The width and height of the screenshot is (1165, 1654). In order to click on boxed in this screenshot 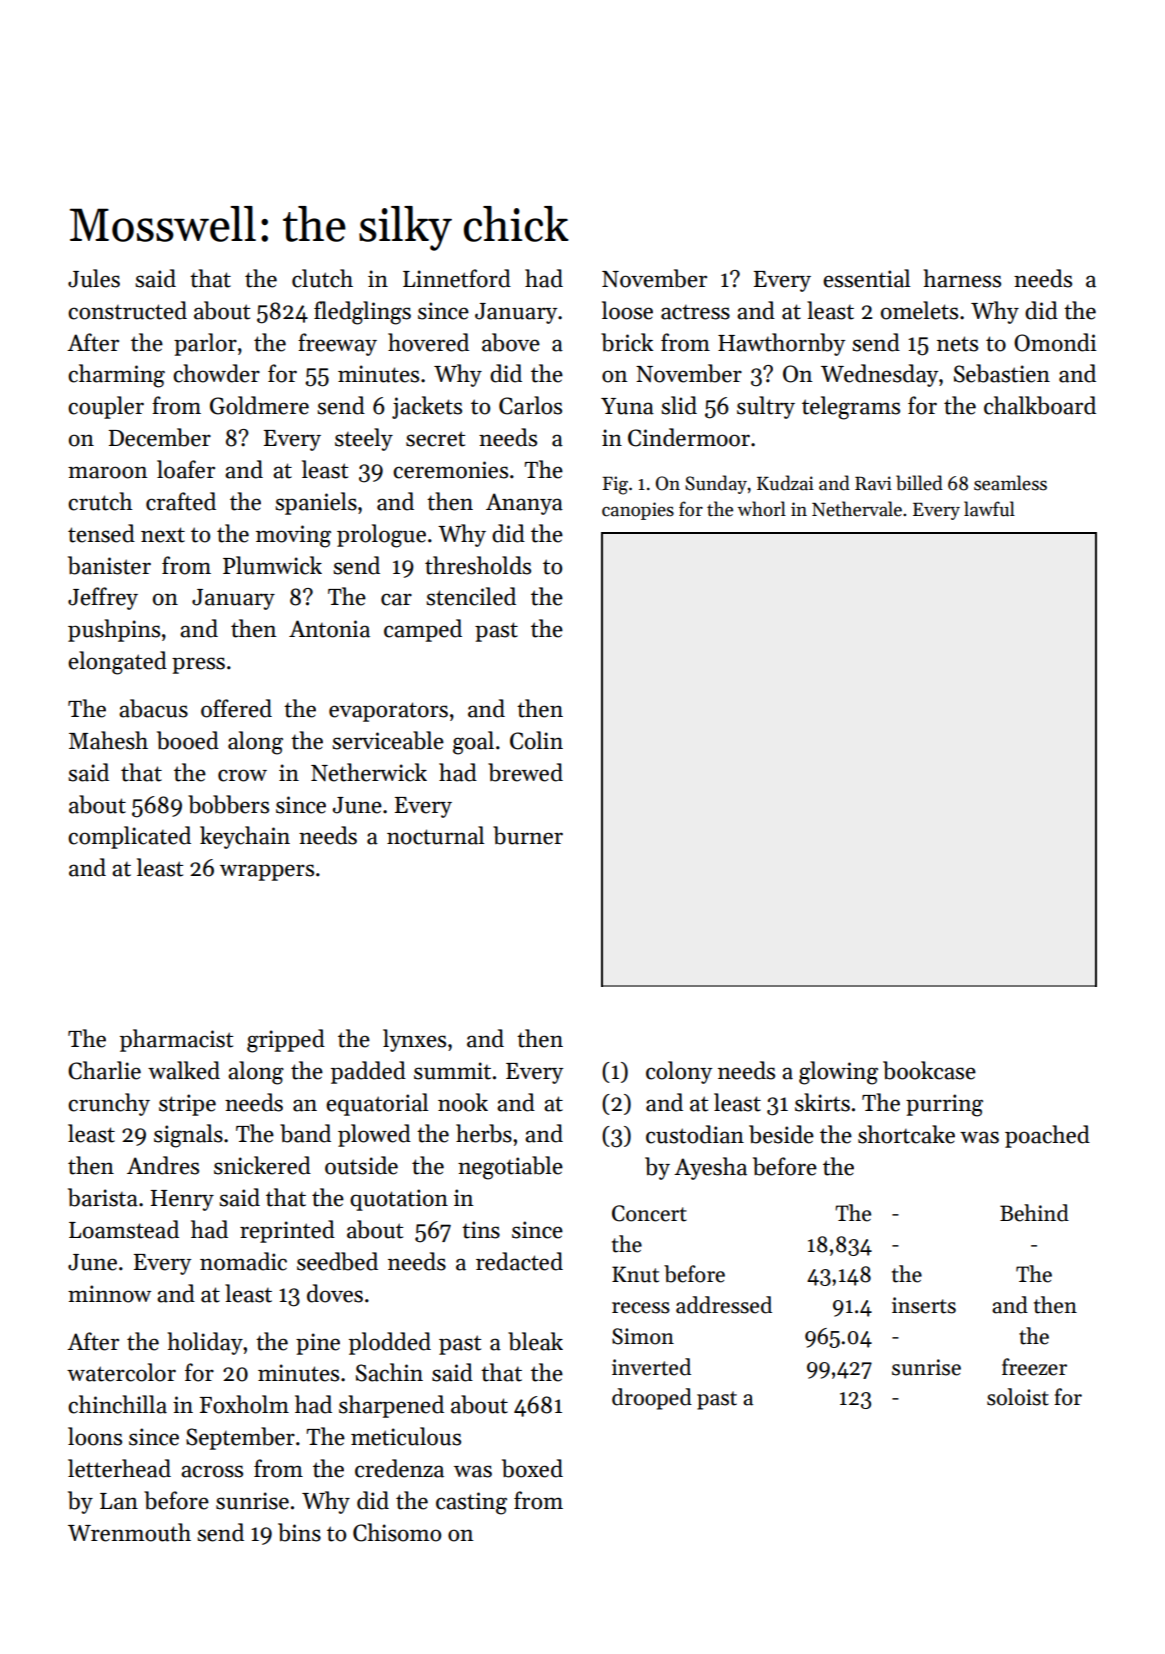, I will do `click(532, 1468)`.
